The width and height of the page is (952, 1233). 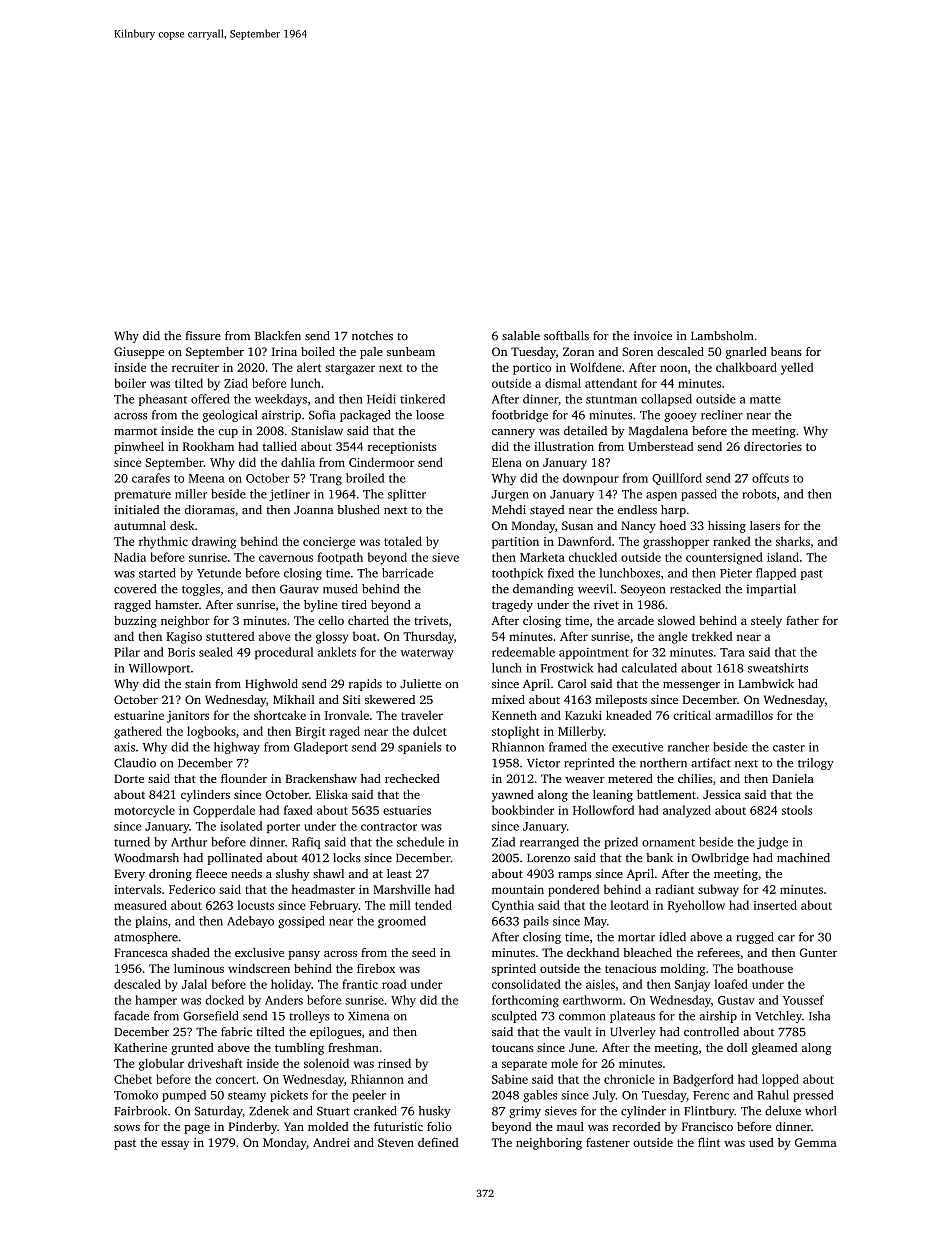 I want to click on Thursday, so click(x=428, y=637).
